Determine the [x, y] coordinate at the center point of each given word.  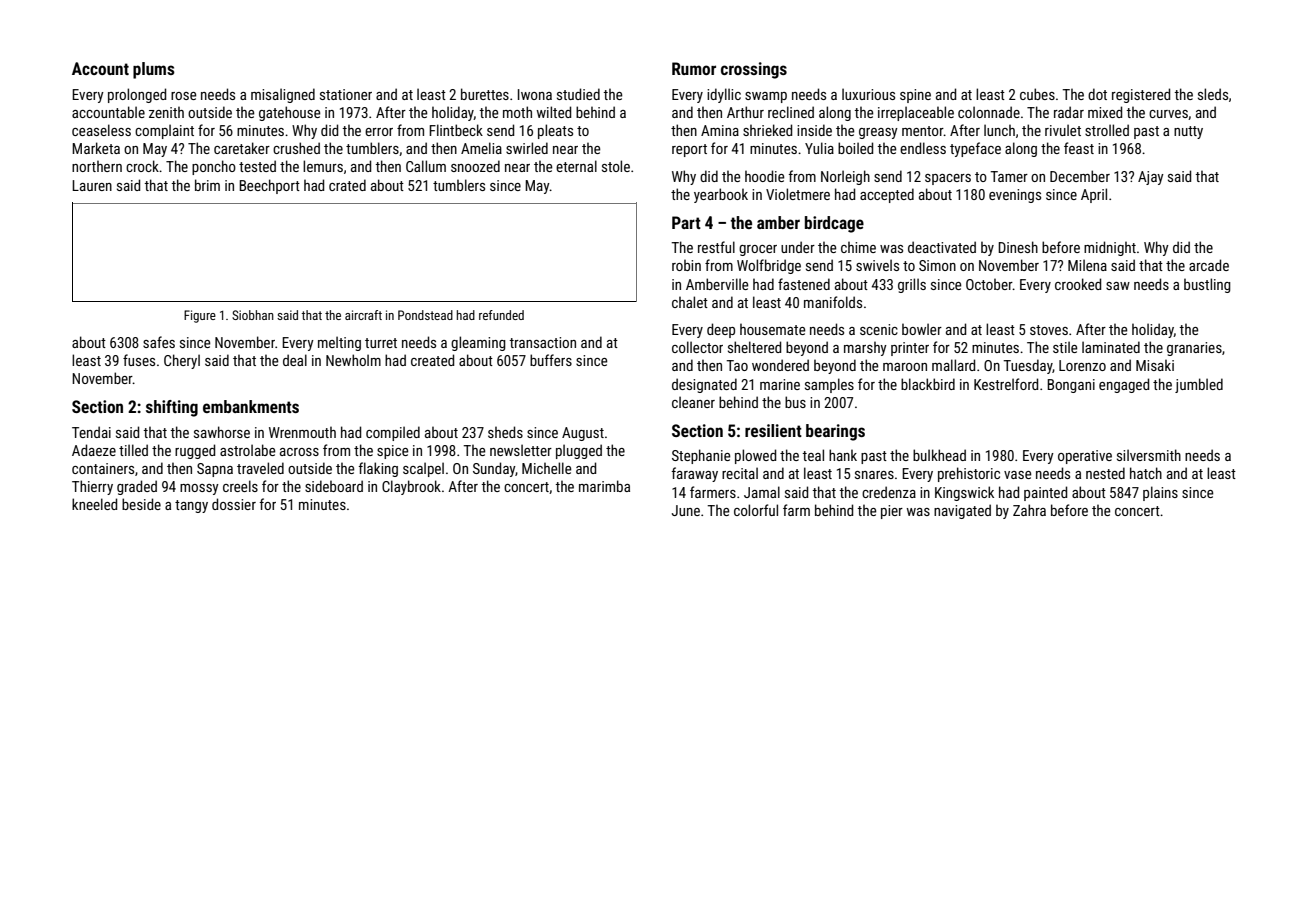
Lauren [92, 185]
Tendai [91, 432]
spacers [948, 179]
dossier [234, 504]
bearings [835, 432]
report [689, 150]
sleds [1213, 94]
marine [780, 384]
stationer [346, 94]
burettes [485, 94]
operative [1085, 457]
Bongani [1071, 386]
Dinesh [1018, 247]
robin [686, 265]
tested [257, 166]
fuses [139, 360]
